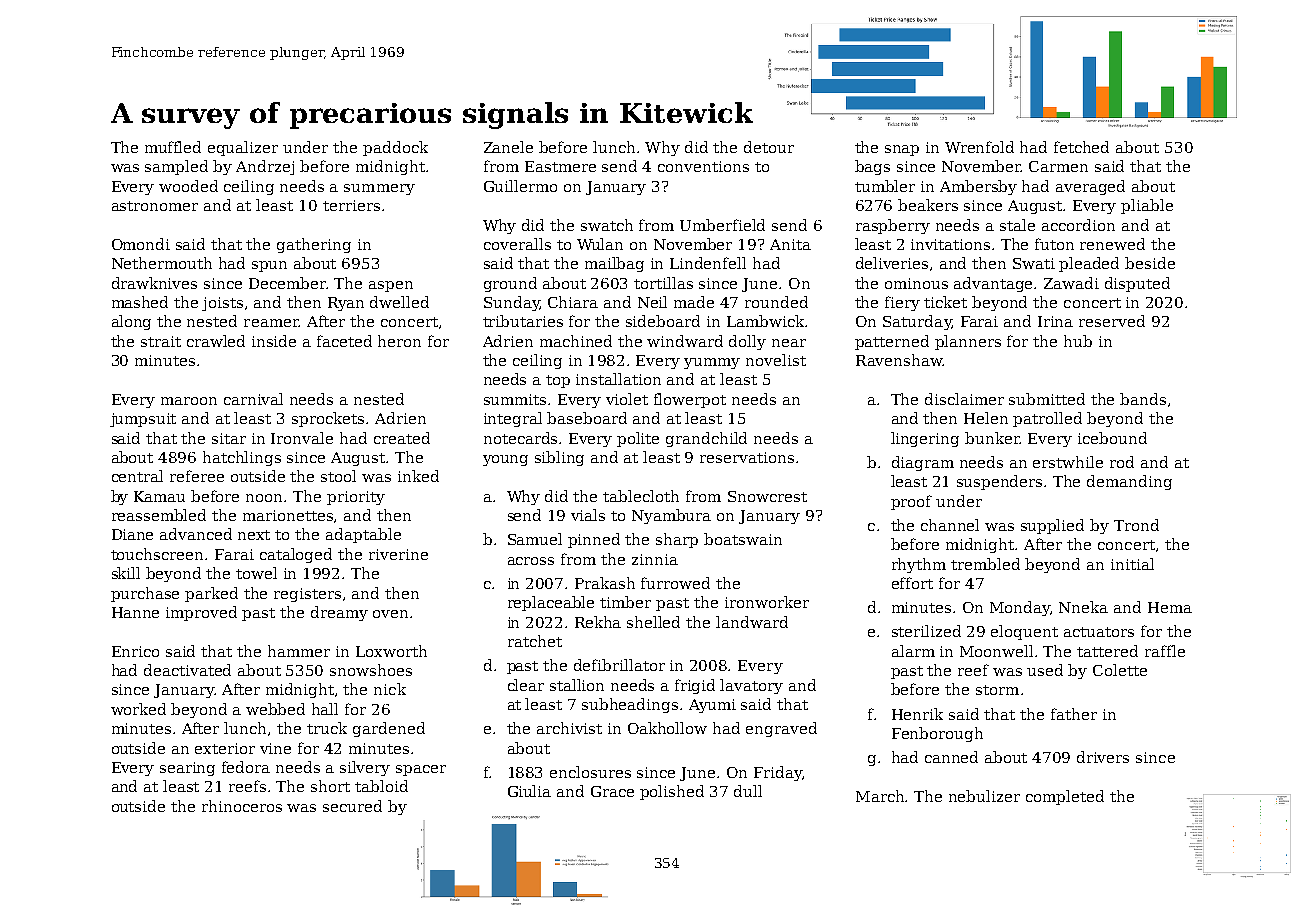 This document has height=924, width=1308. What do you see at coordinates (923, 463) in the document?
I see `diagram` at bounding box center [923, 463].
